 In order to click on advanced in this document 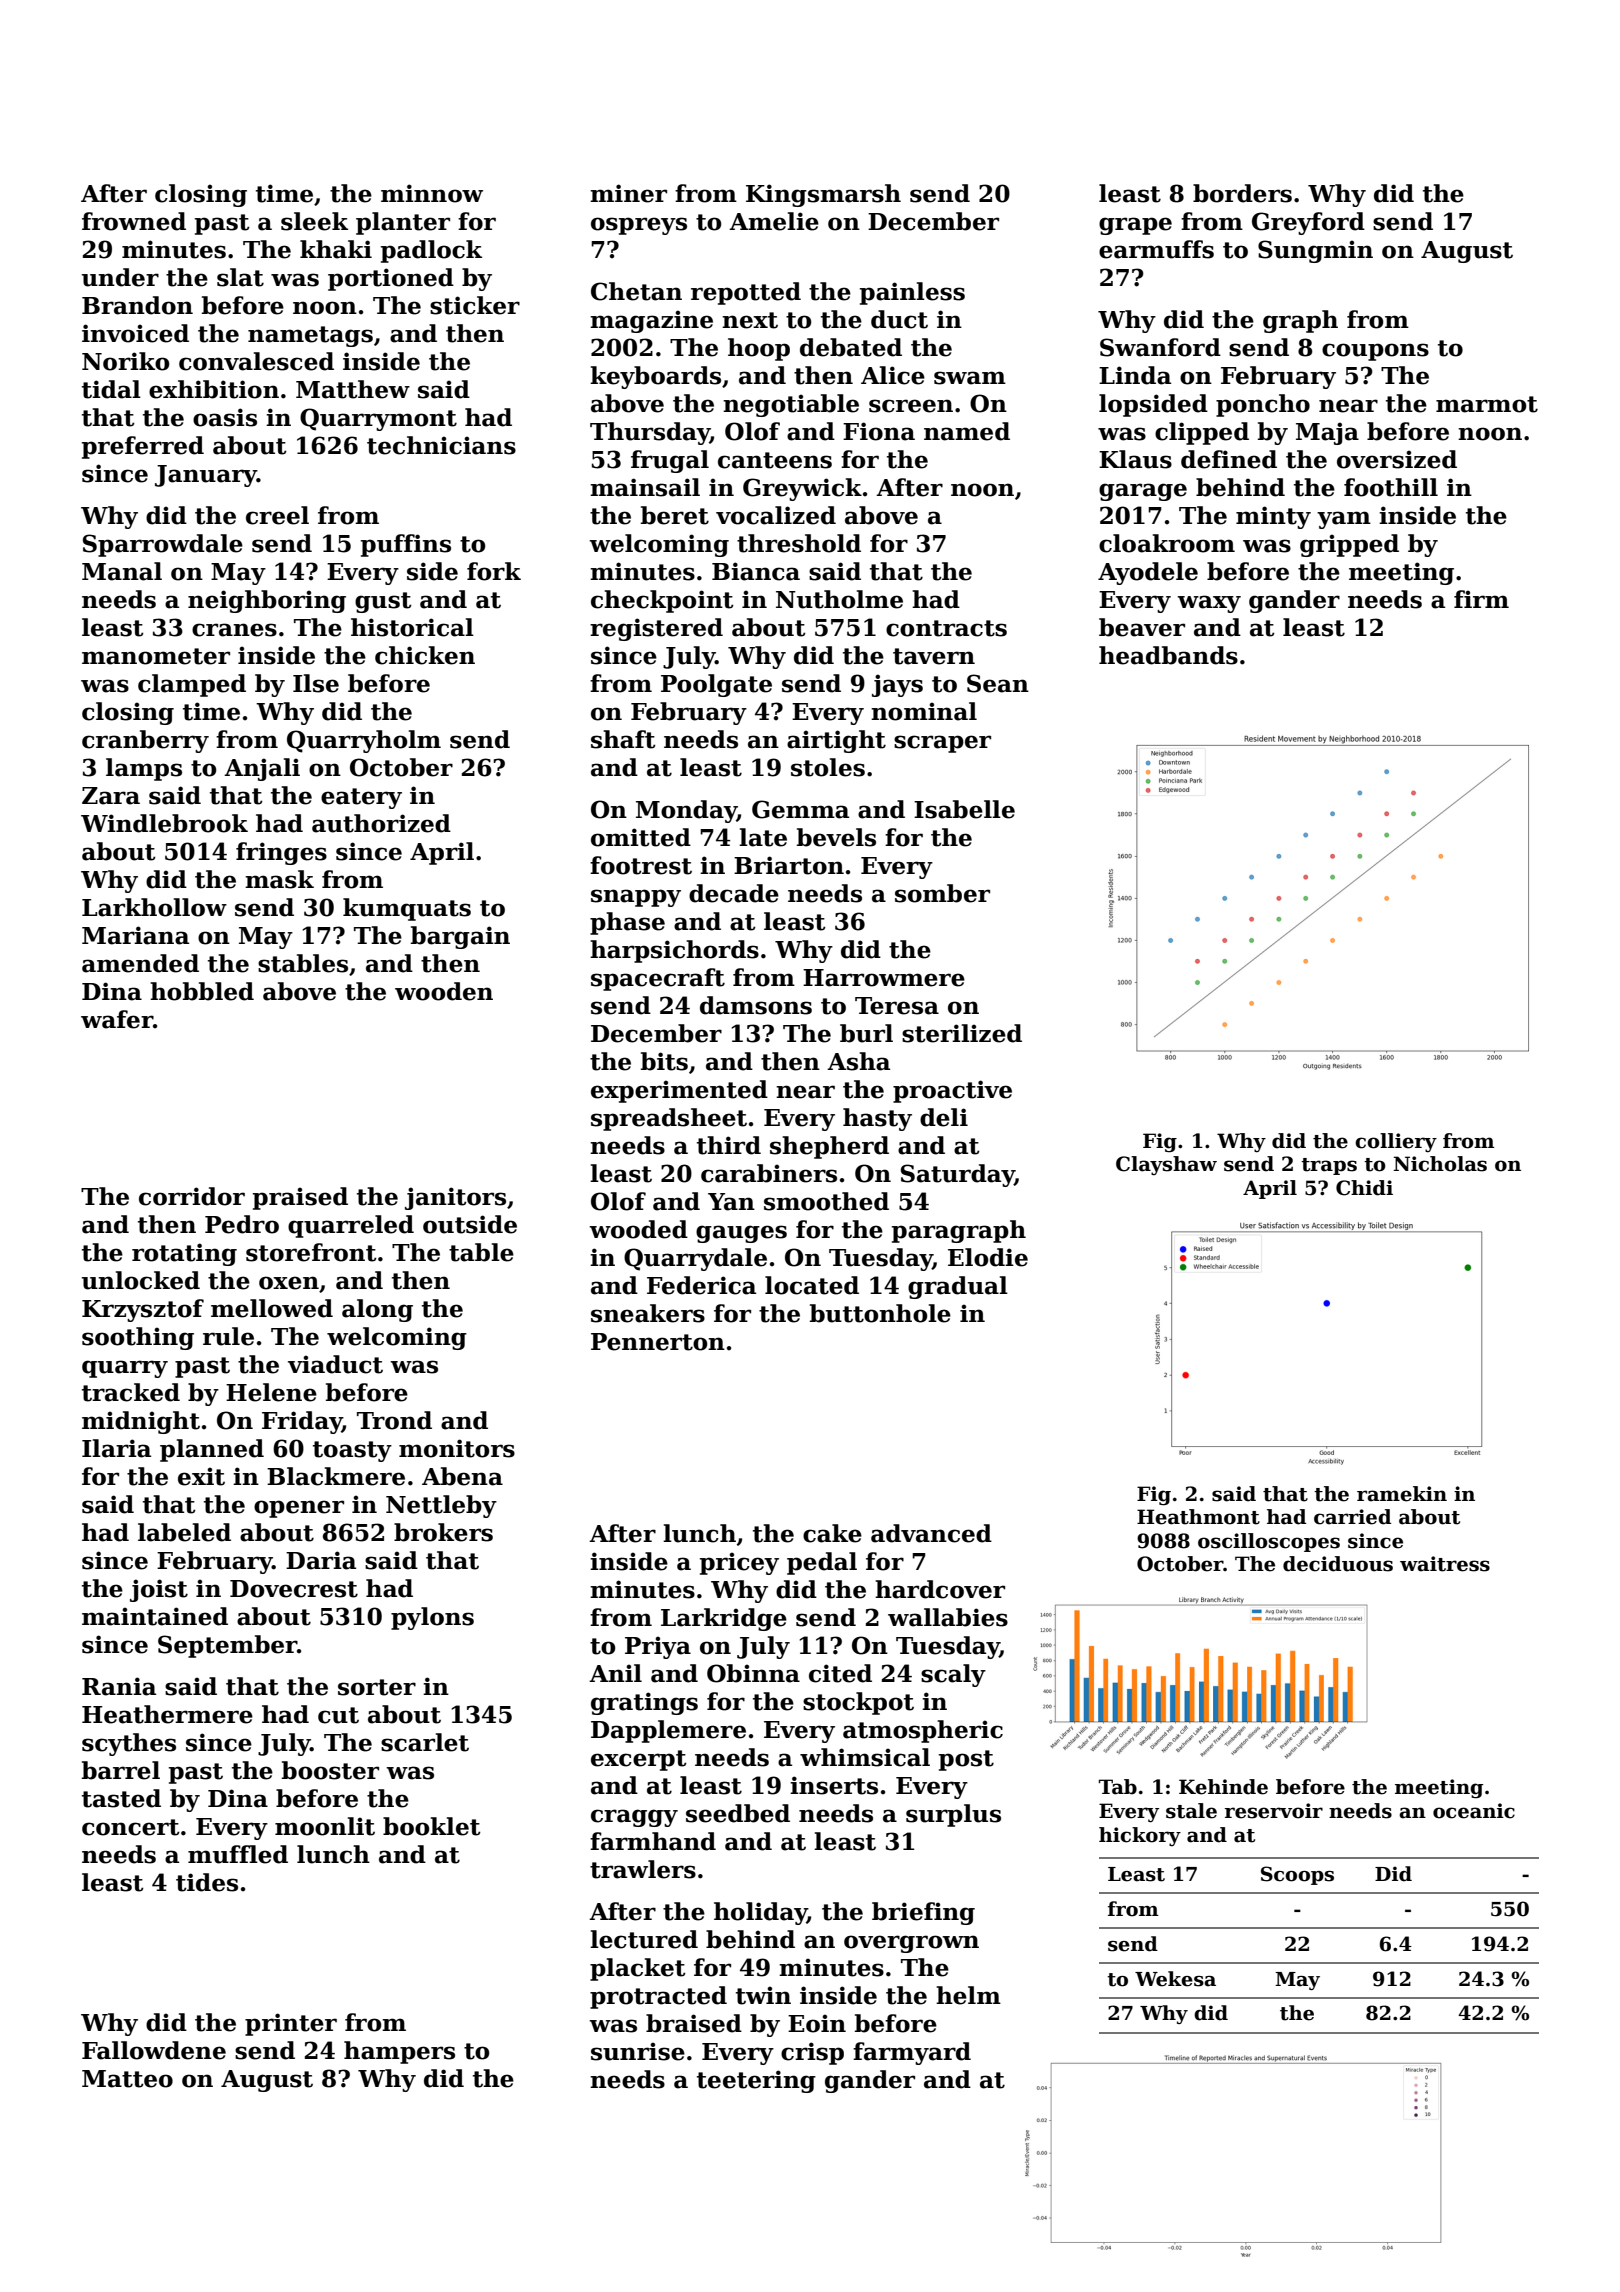, I will do `click(931, 1533)`.
